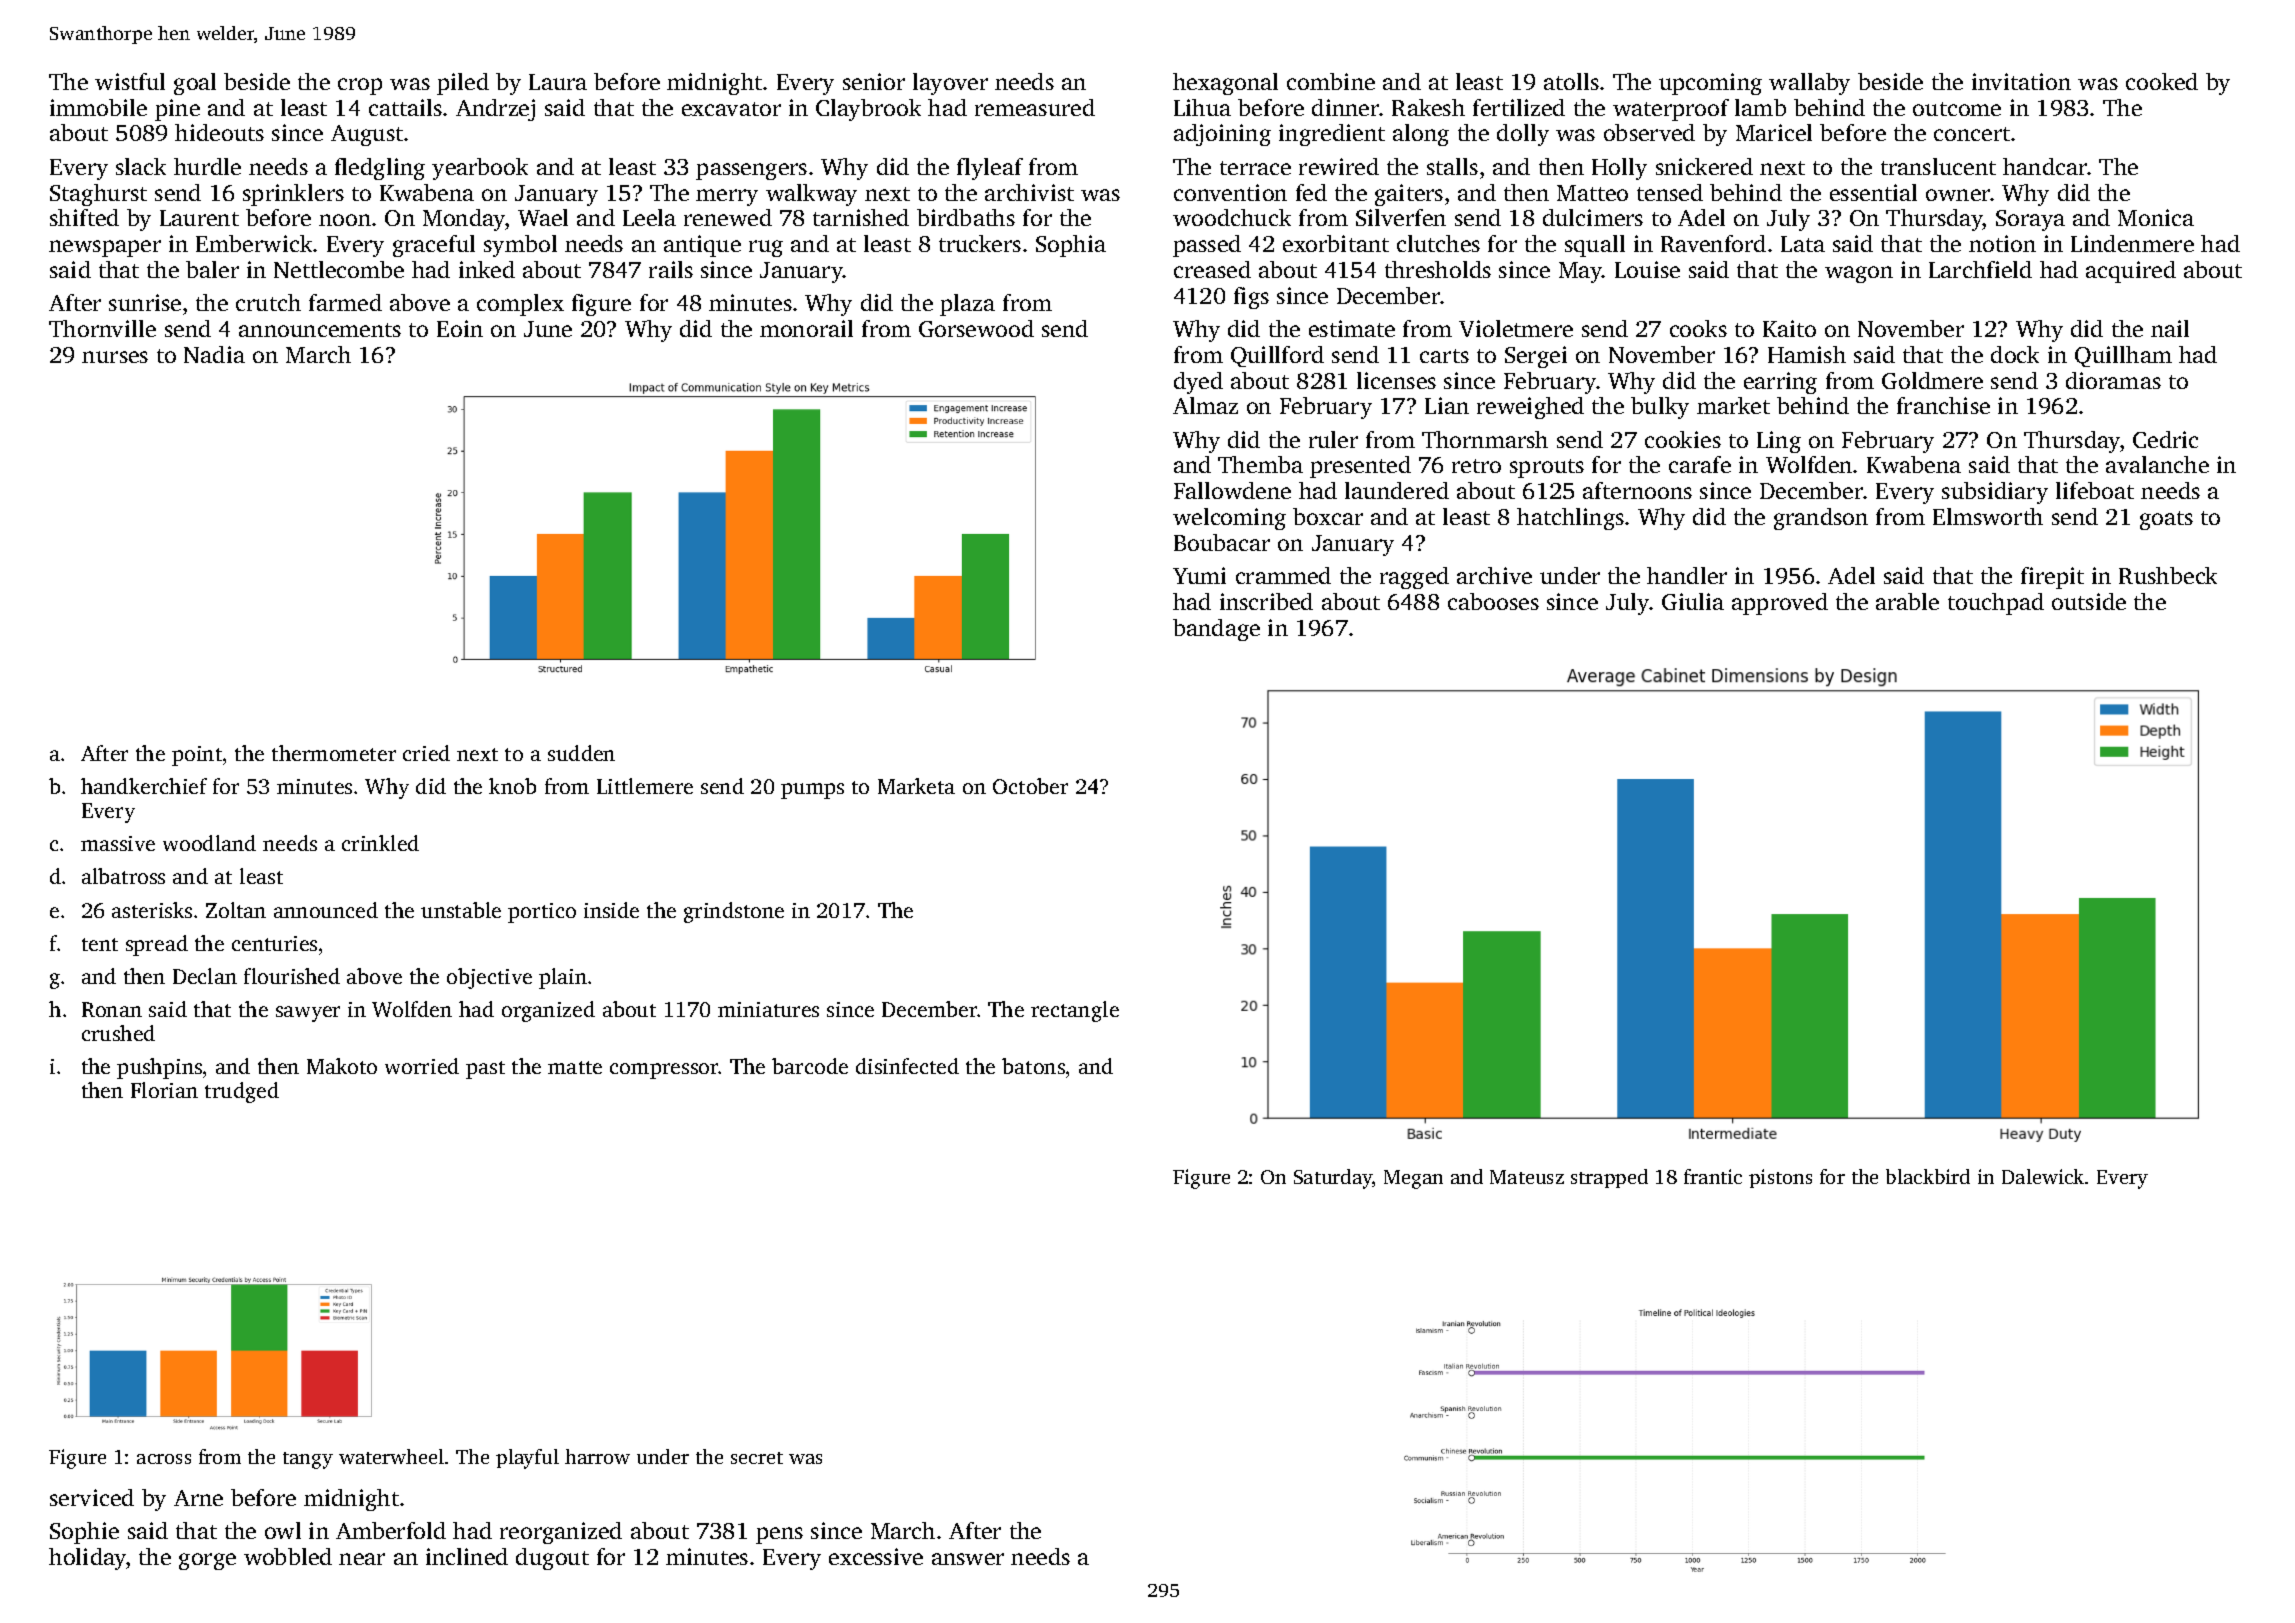 This screenshot has height=1623, width=2295. What do you see at coordinates (1713, 1176) in the screenshot?
I see `frantic` at bounding box center [1713, 1176].
